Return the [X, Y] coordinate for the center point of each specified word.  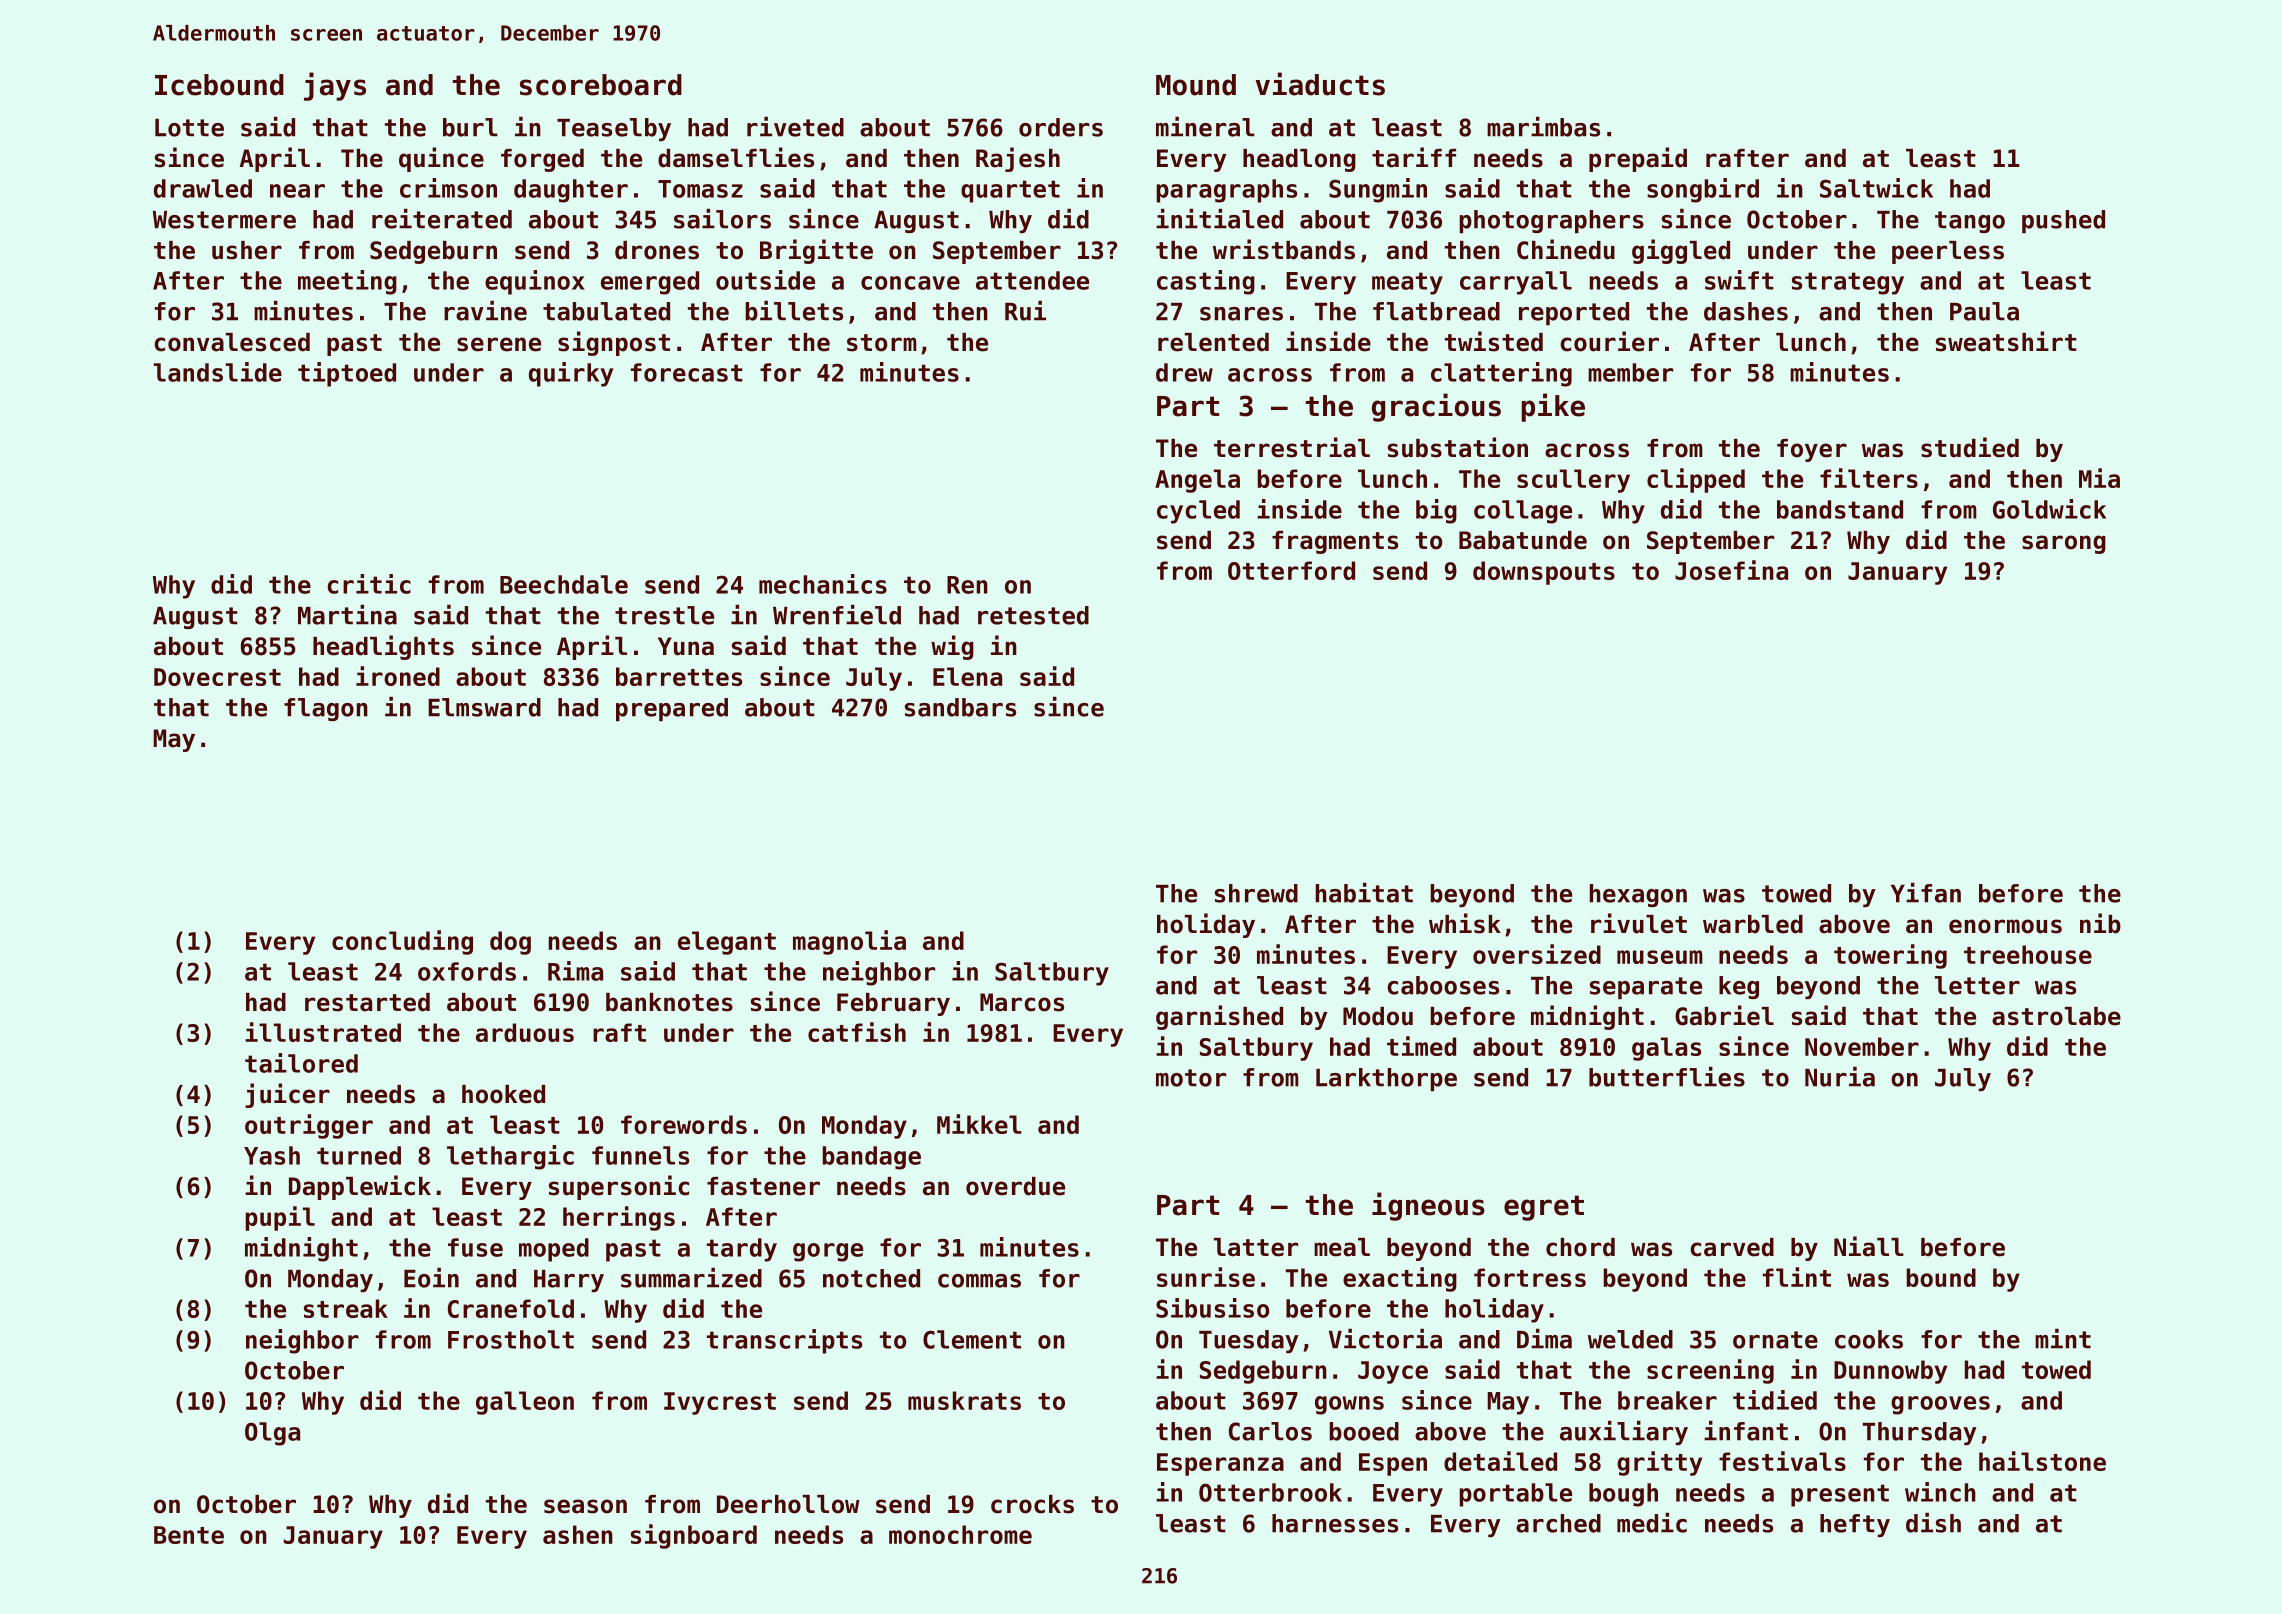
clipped [1696, 480]
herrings [619, 1218]
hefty [1855, 1525]
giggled [1681, 251]
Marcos [1022, 1002]
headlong [1299, 160]
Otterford [1291, 570]
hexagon [1638, 895]
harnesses [1335, 1523]
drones [657, 250]
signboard [694, 1536]
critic [369, 584]
